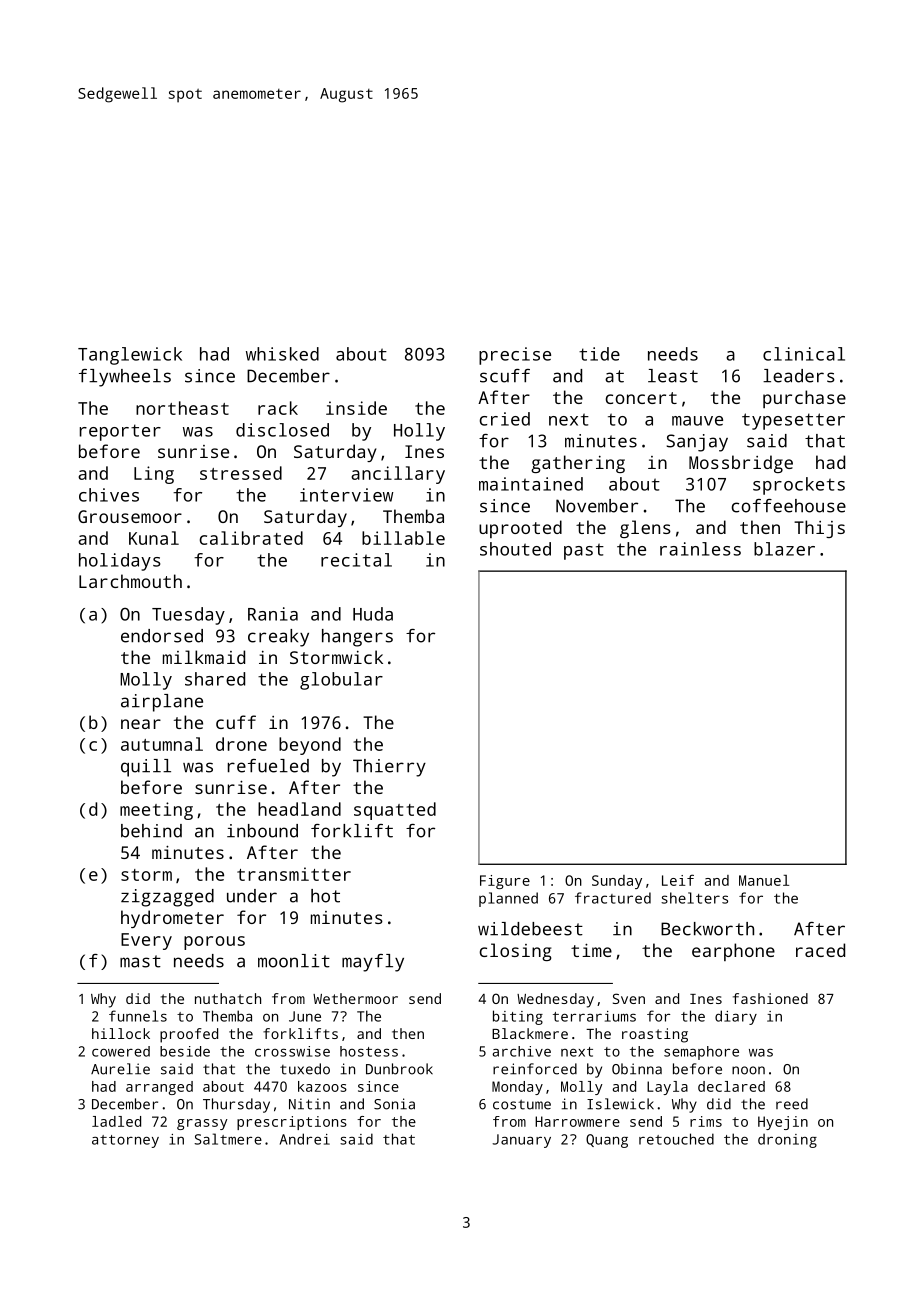 This page has width=924, height=1311. I want to click on Tanglewick, so click(130, 356).
